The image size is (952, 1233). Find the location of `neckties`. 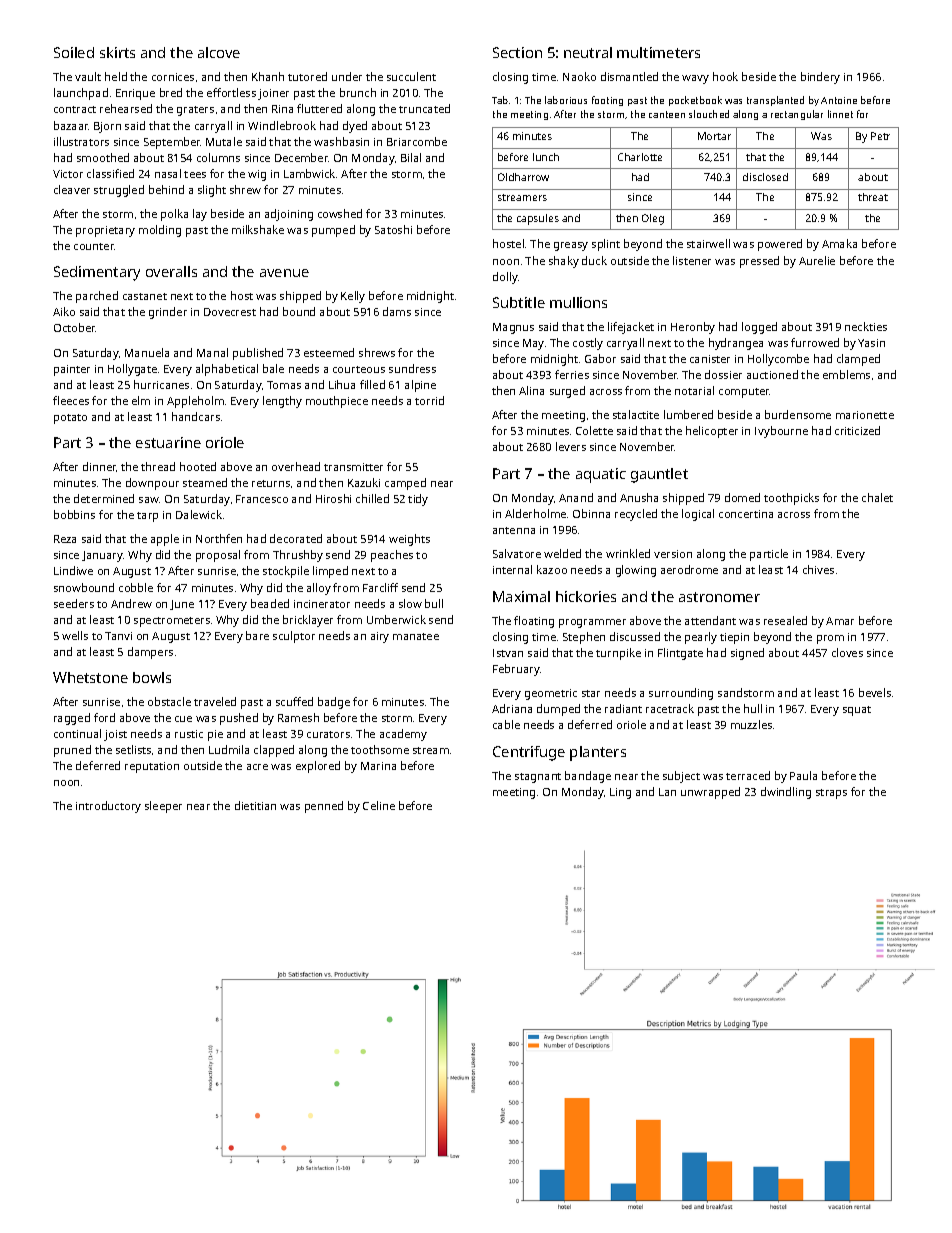

neckties is located at coordinates (866, 326).
